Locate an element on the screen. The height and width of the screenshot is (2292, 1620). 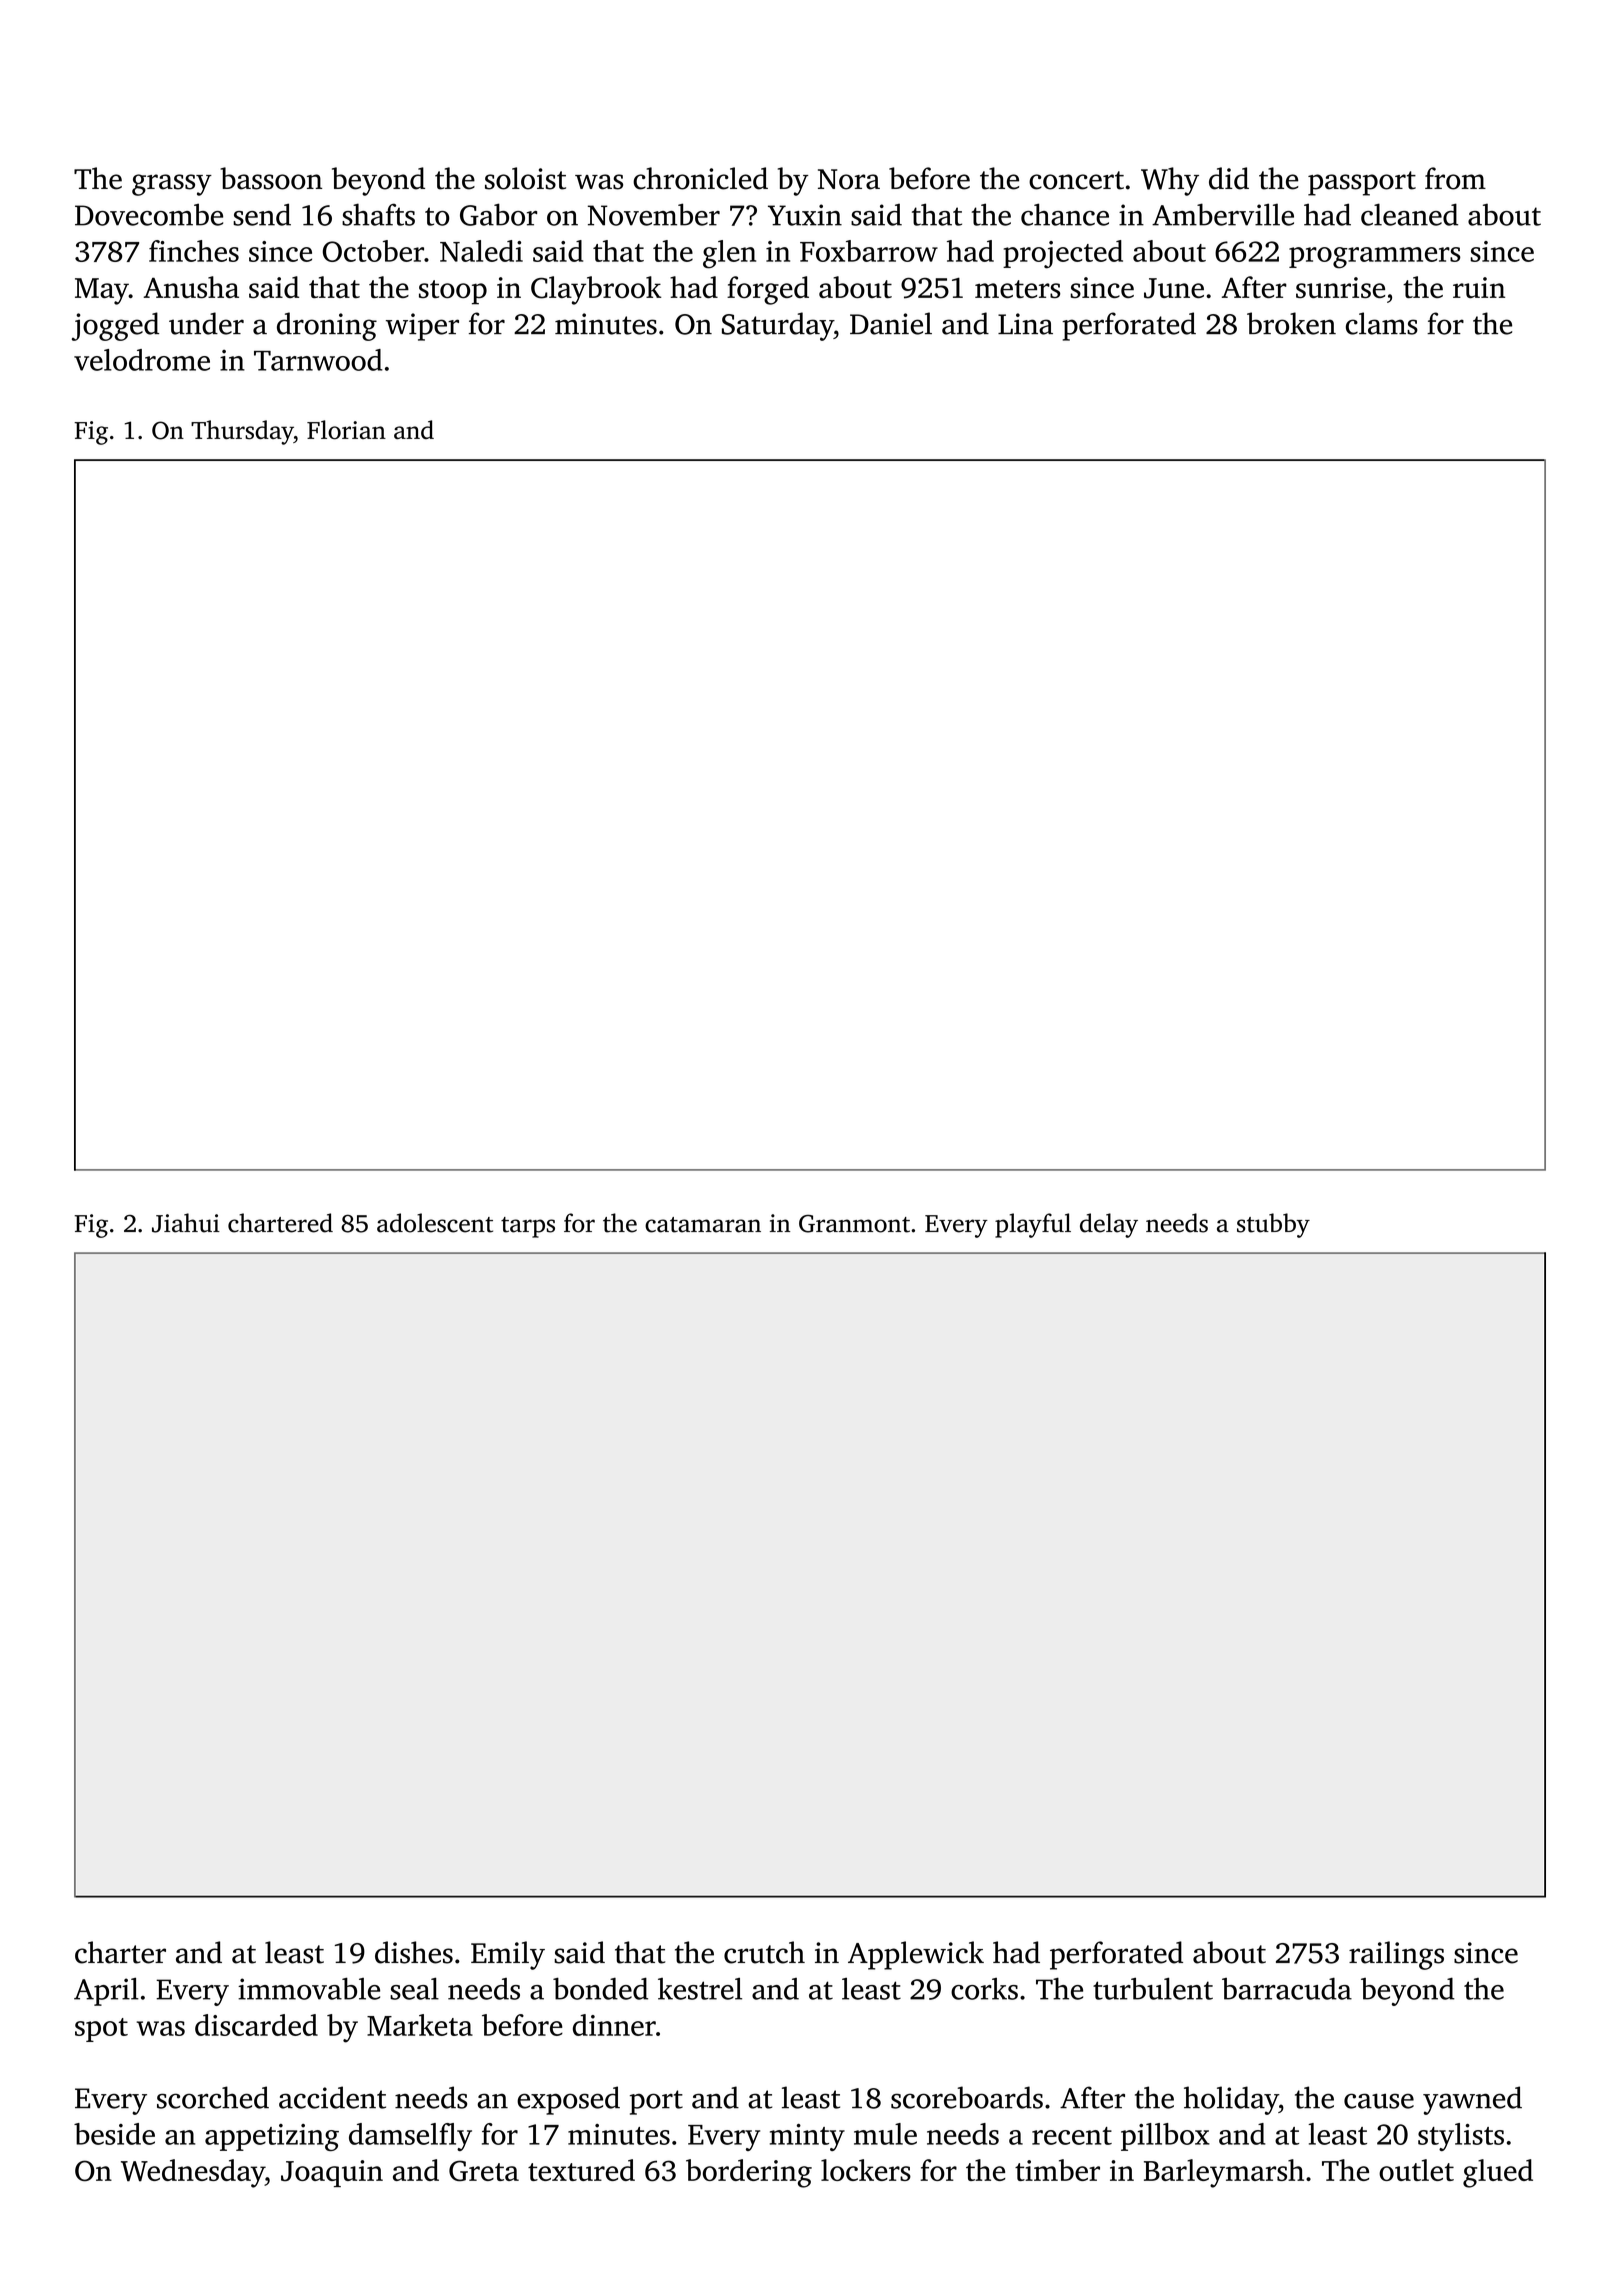
Applewick is located at coordinates (916, 1955).
